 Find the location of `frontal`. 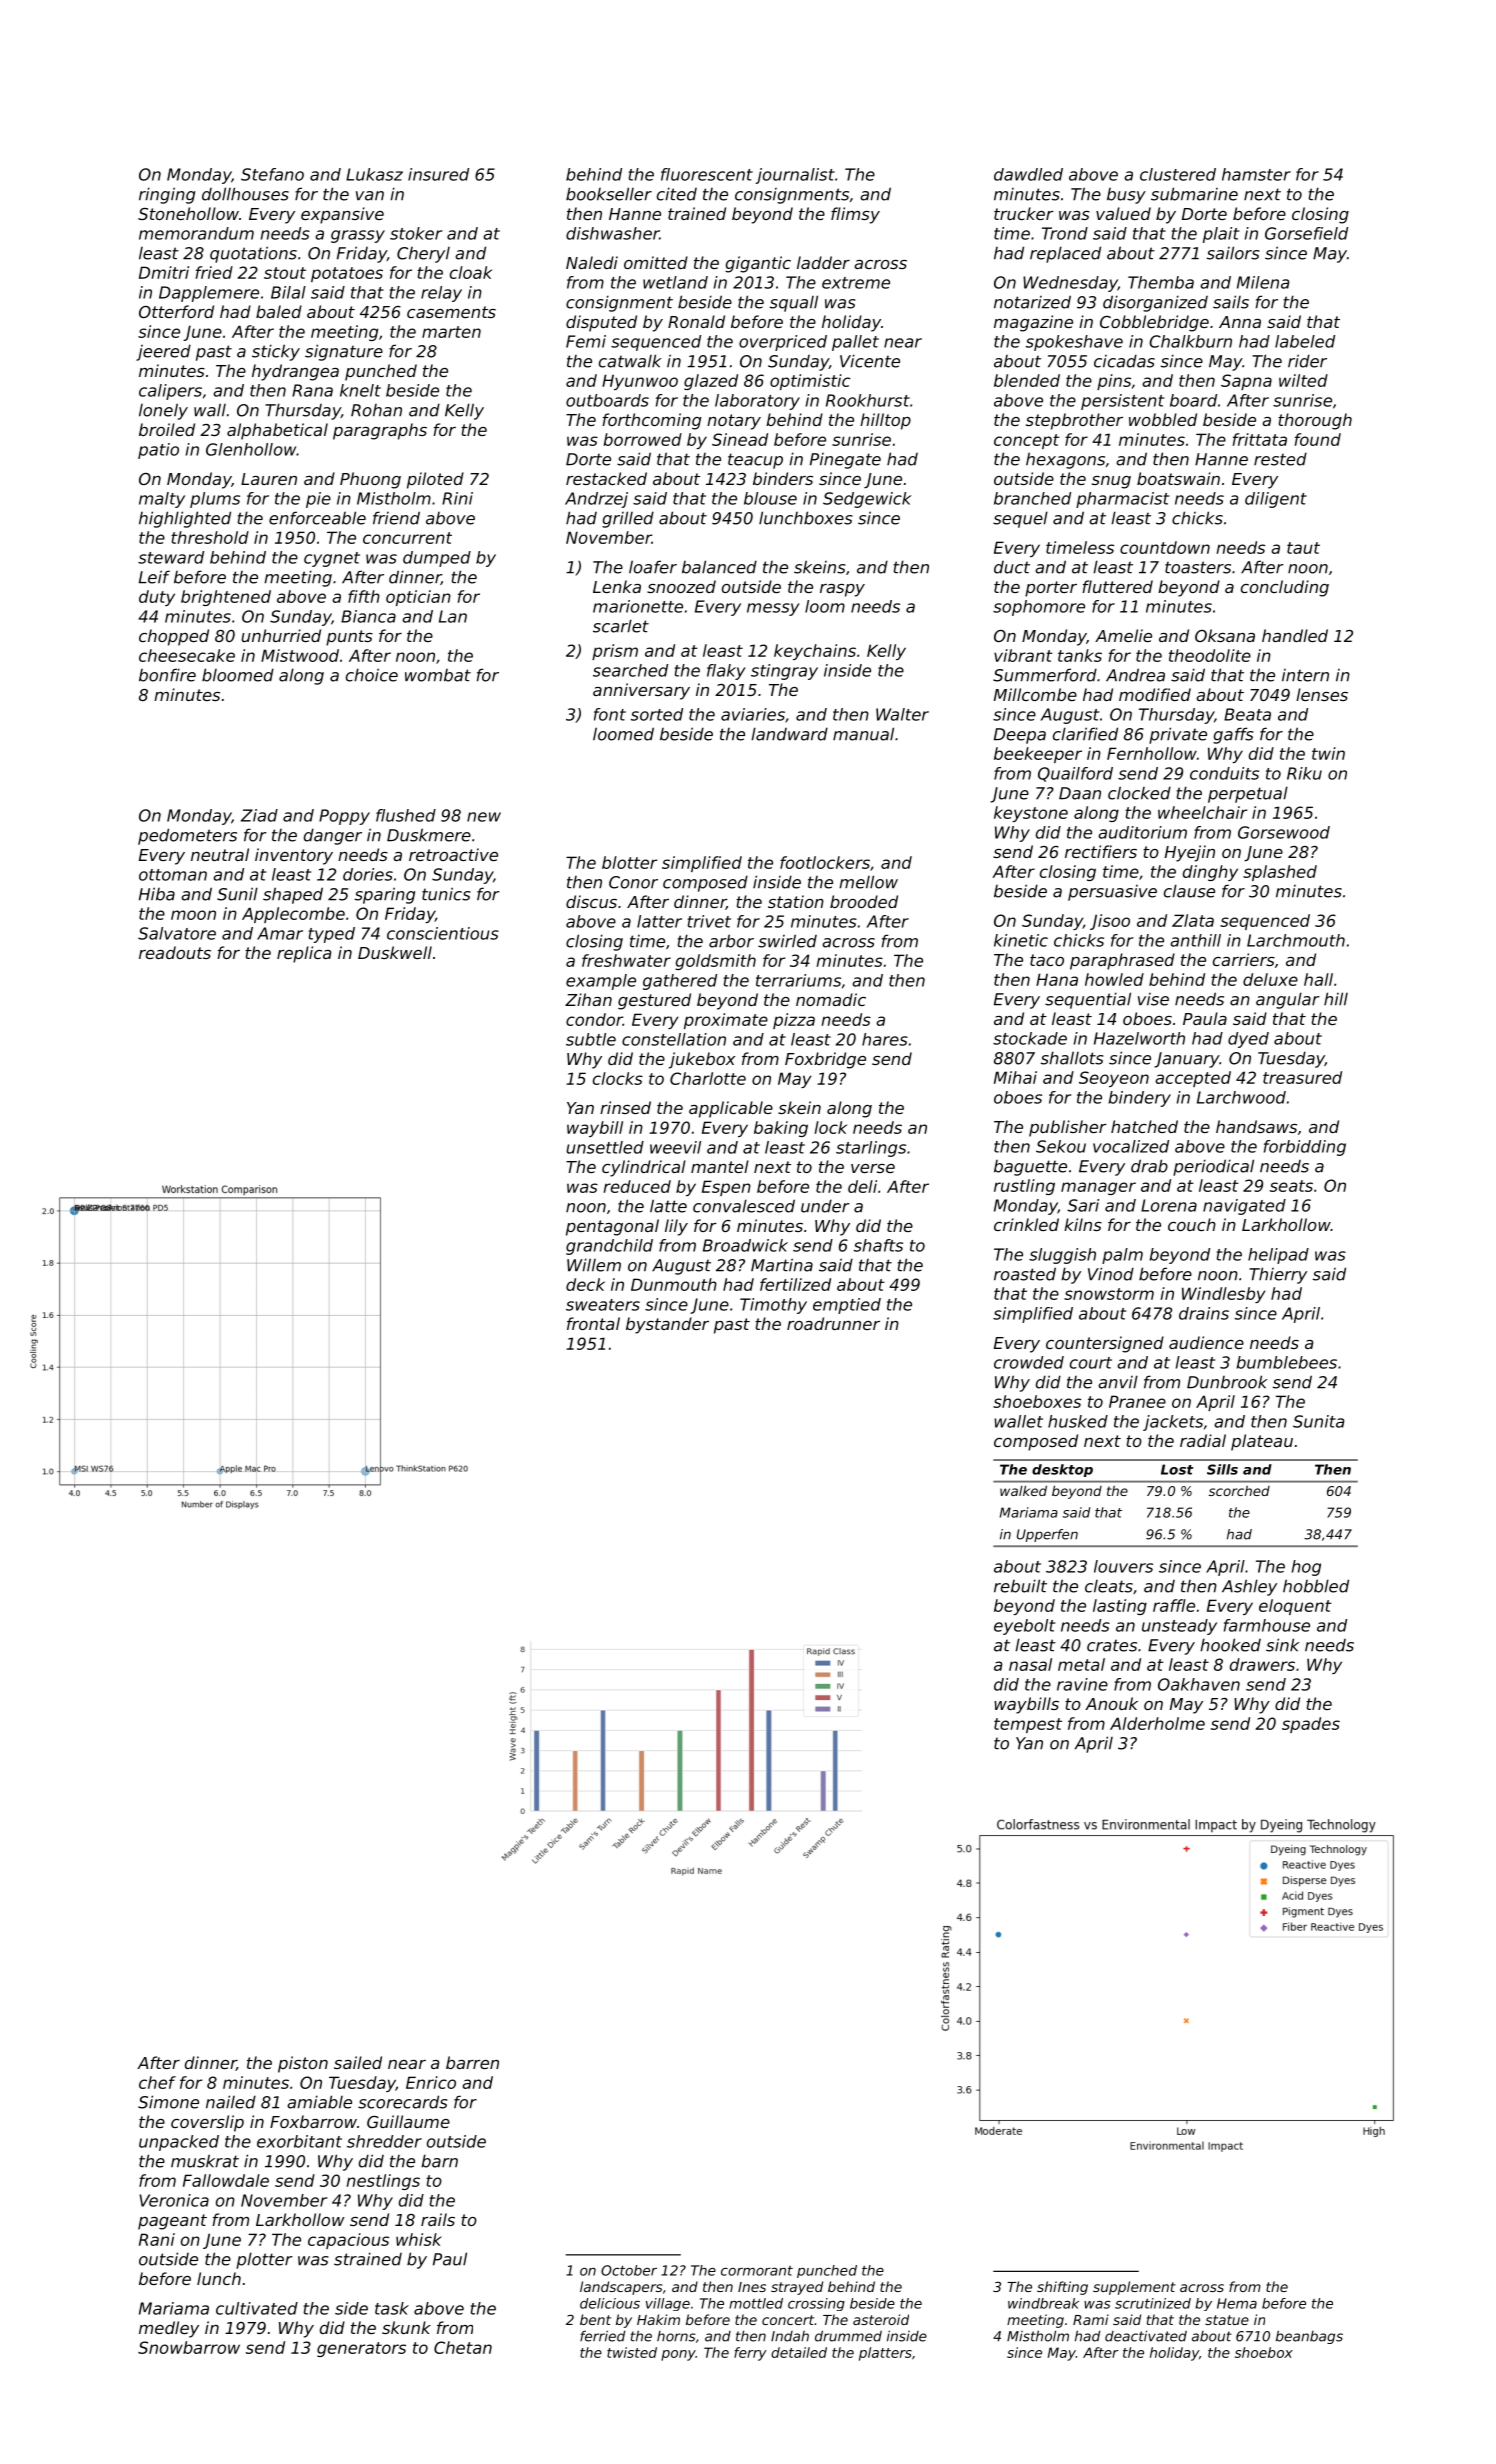

frontal is located at coordinates (593, 1323).
